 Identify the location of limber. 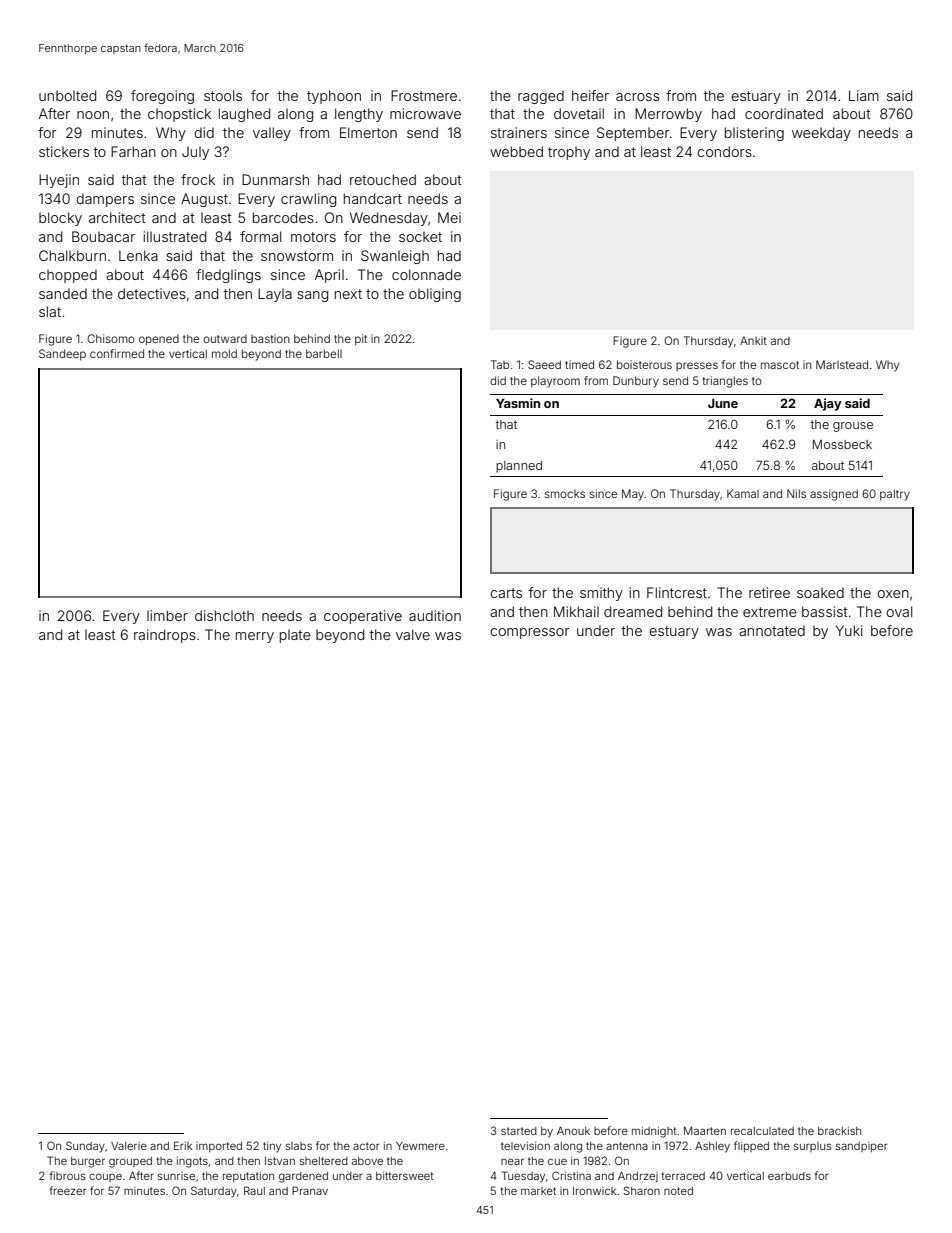
(167, 615).
